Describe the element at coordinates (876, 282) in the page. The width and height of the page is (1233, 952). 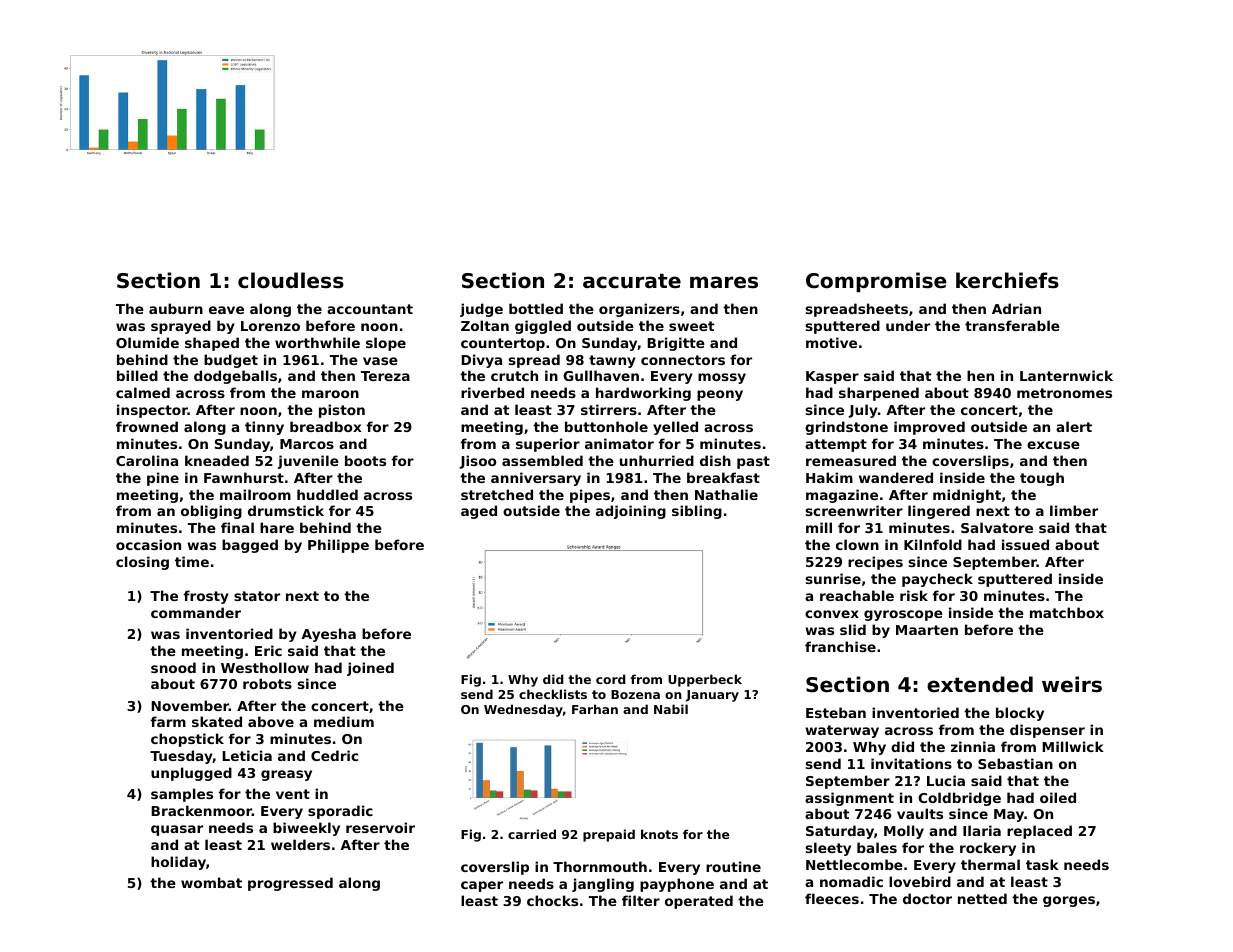
I see `Compromise` at that location.
